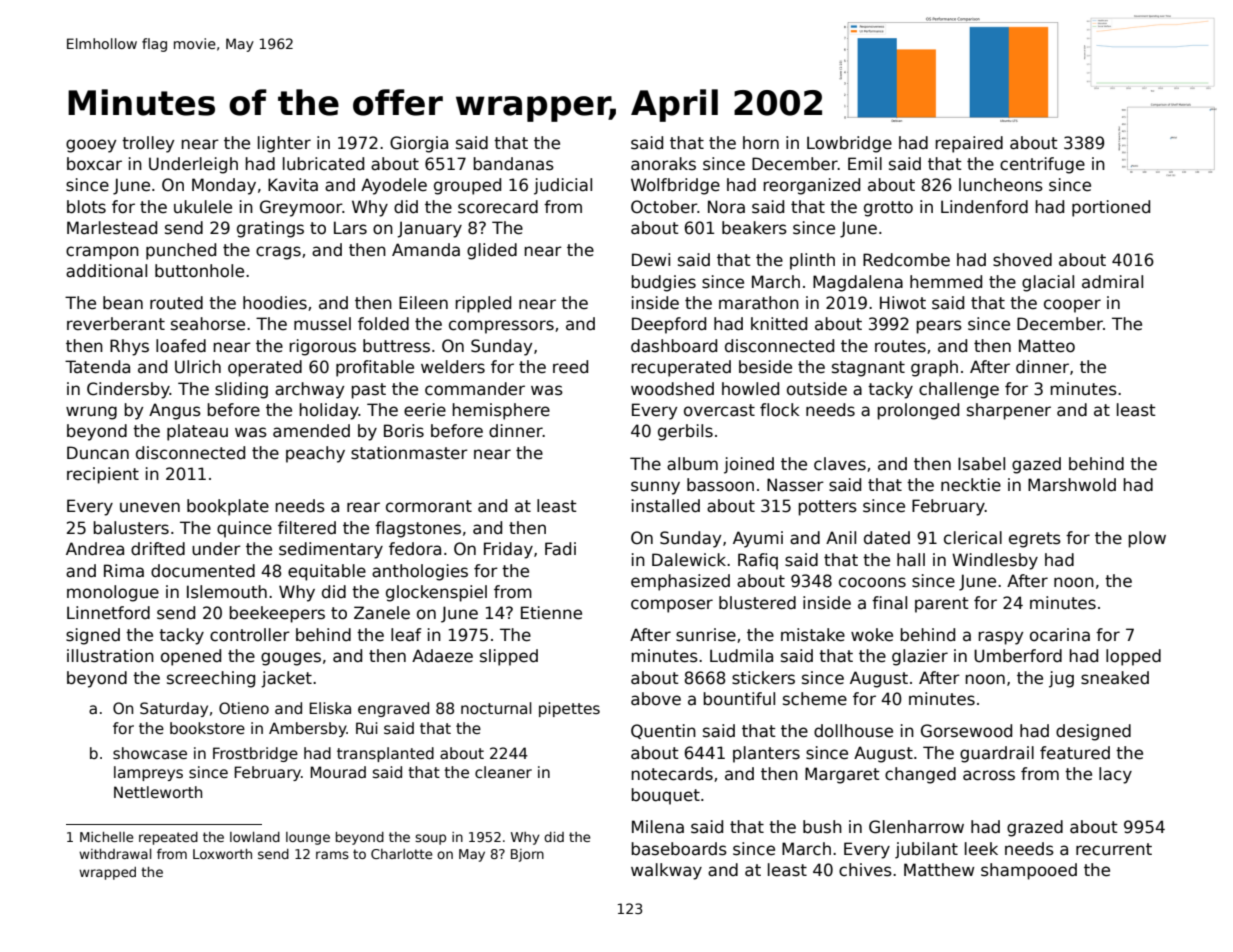  Describe the element at coordinates (332, 855) in the screenshot. I see `rams` at that location.
